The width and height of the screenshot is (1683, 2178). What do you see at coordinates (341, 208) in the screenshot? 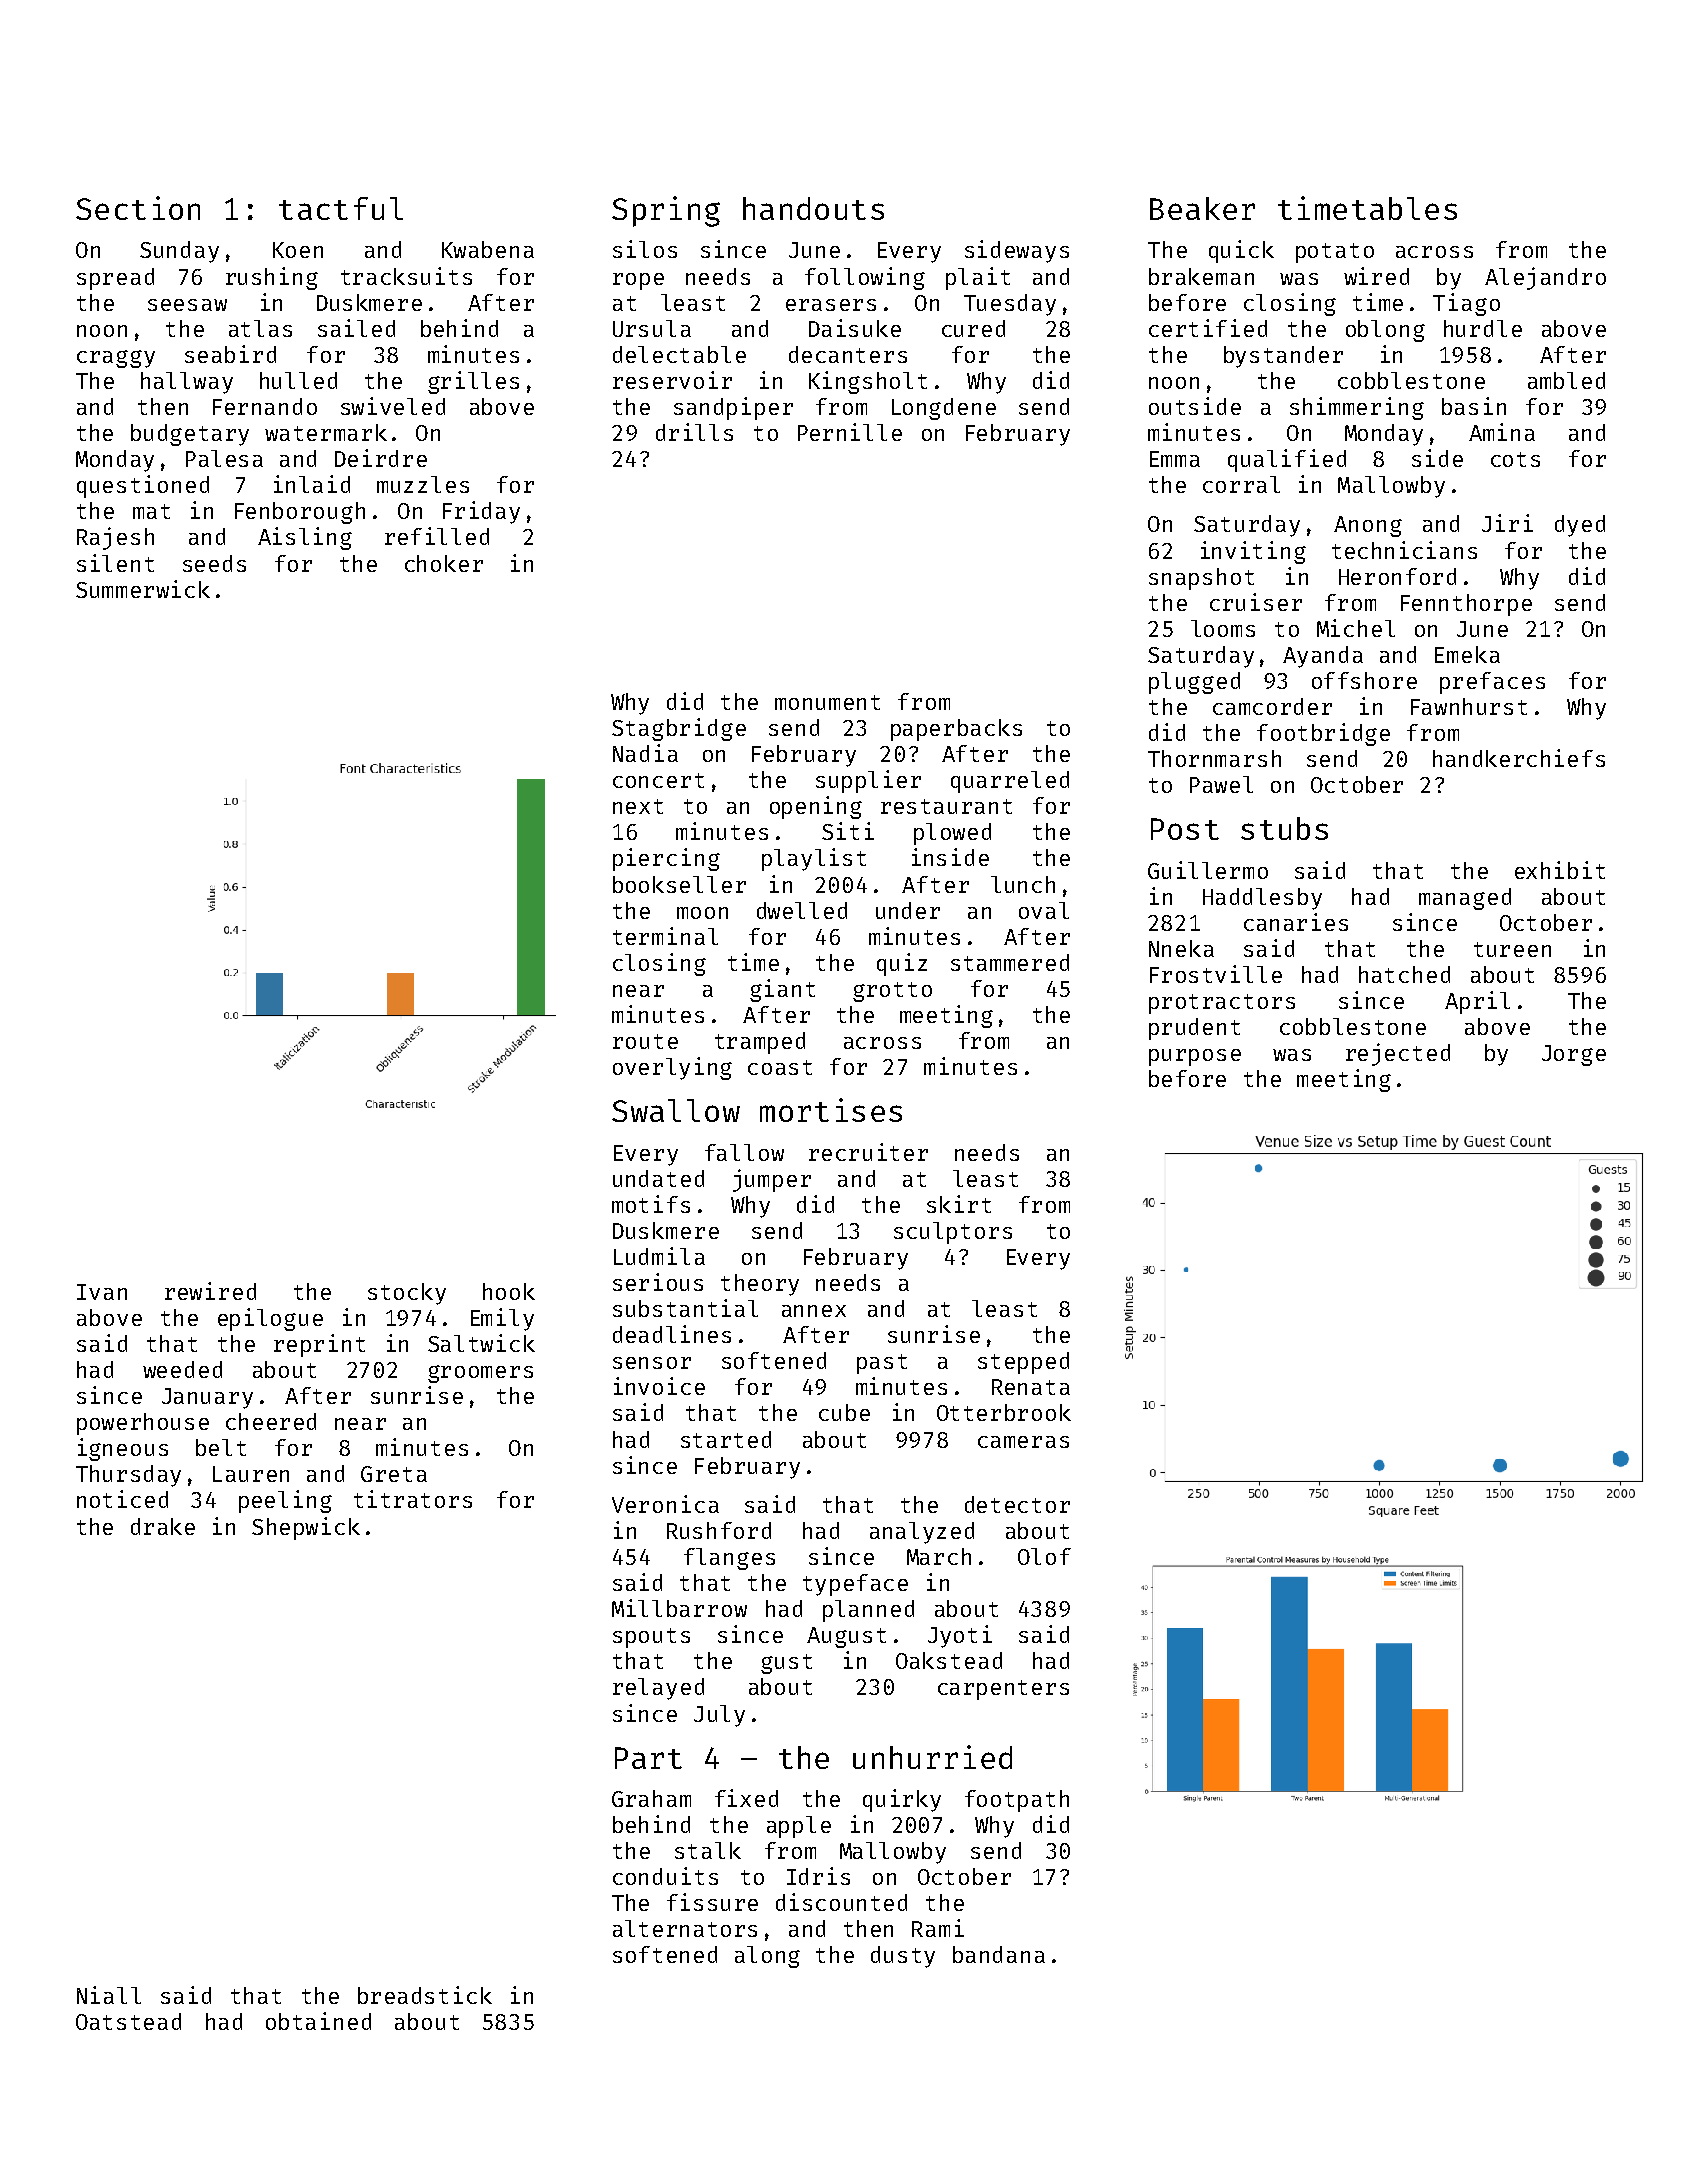
I see `tactful` at bounding box center [341, 208].
